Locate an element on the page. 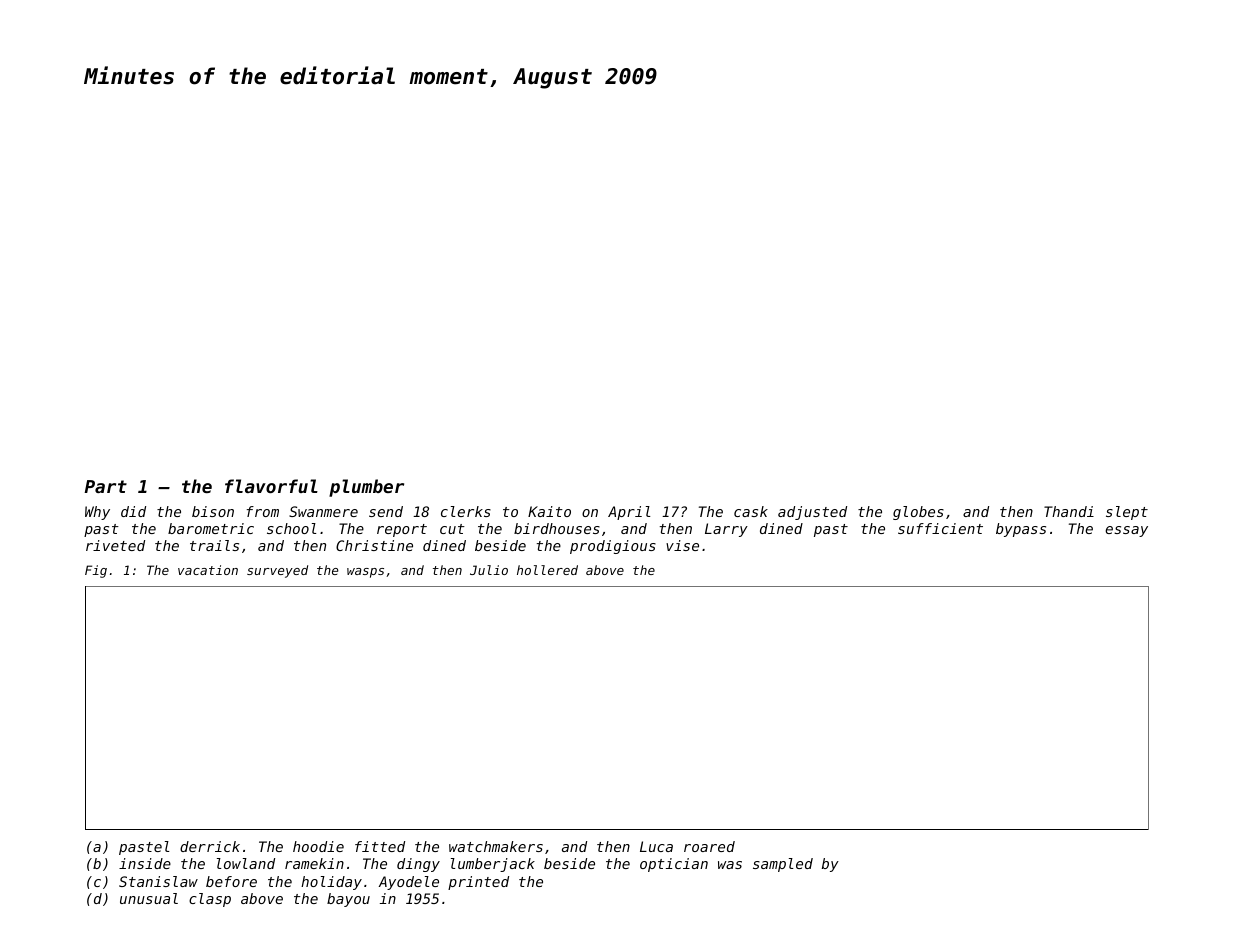  Larry is located at coordinates (726, 530).
